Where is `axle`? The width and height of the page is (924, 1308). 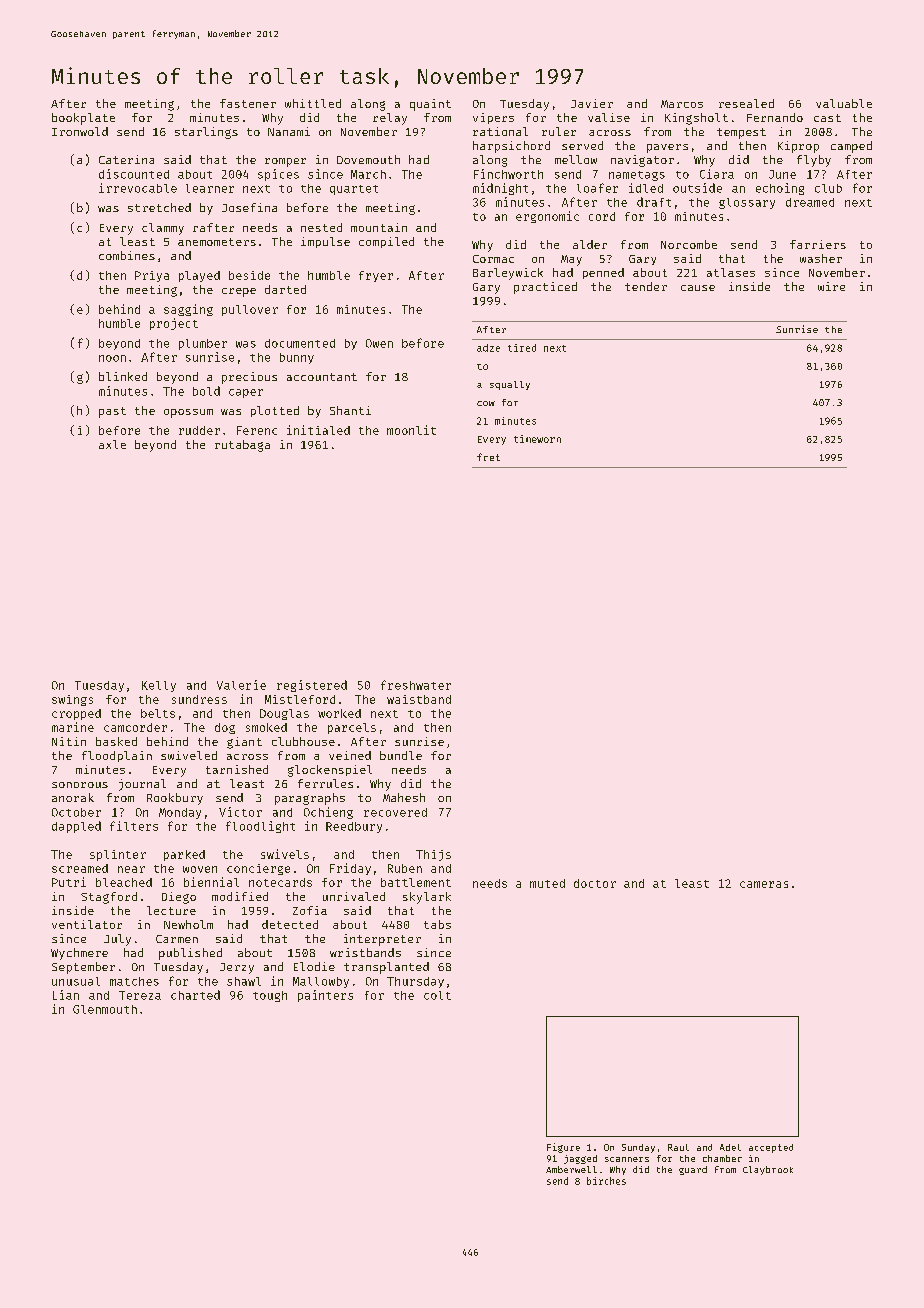 axle is located at coordinates (112, 444).
